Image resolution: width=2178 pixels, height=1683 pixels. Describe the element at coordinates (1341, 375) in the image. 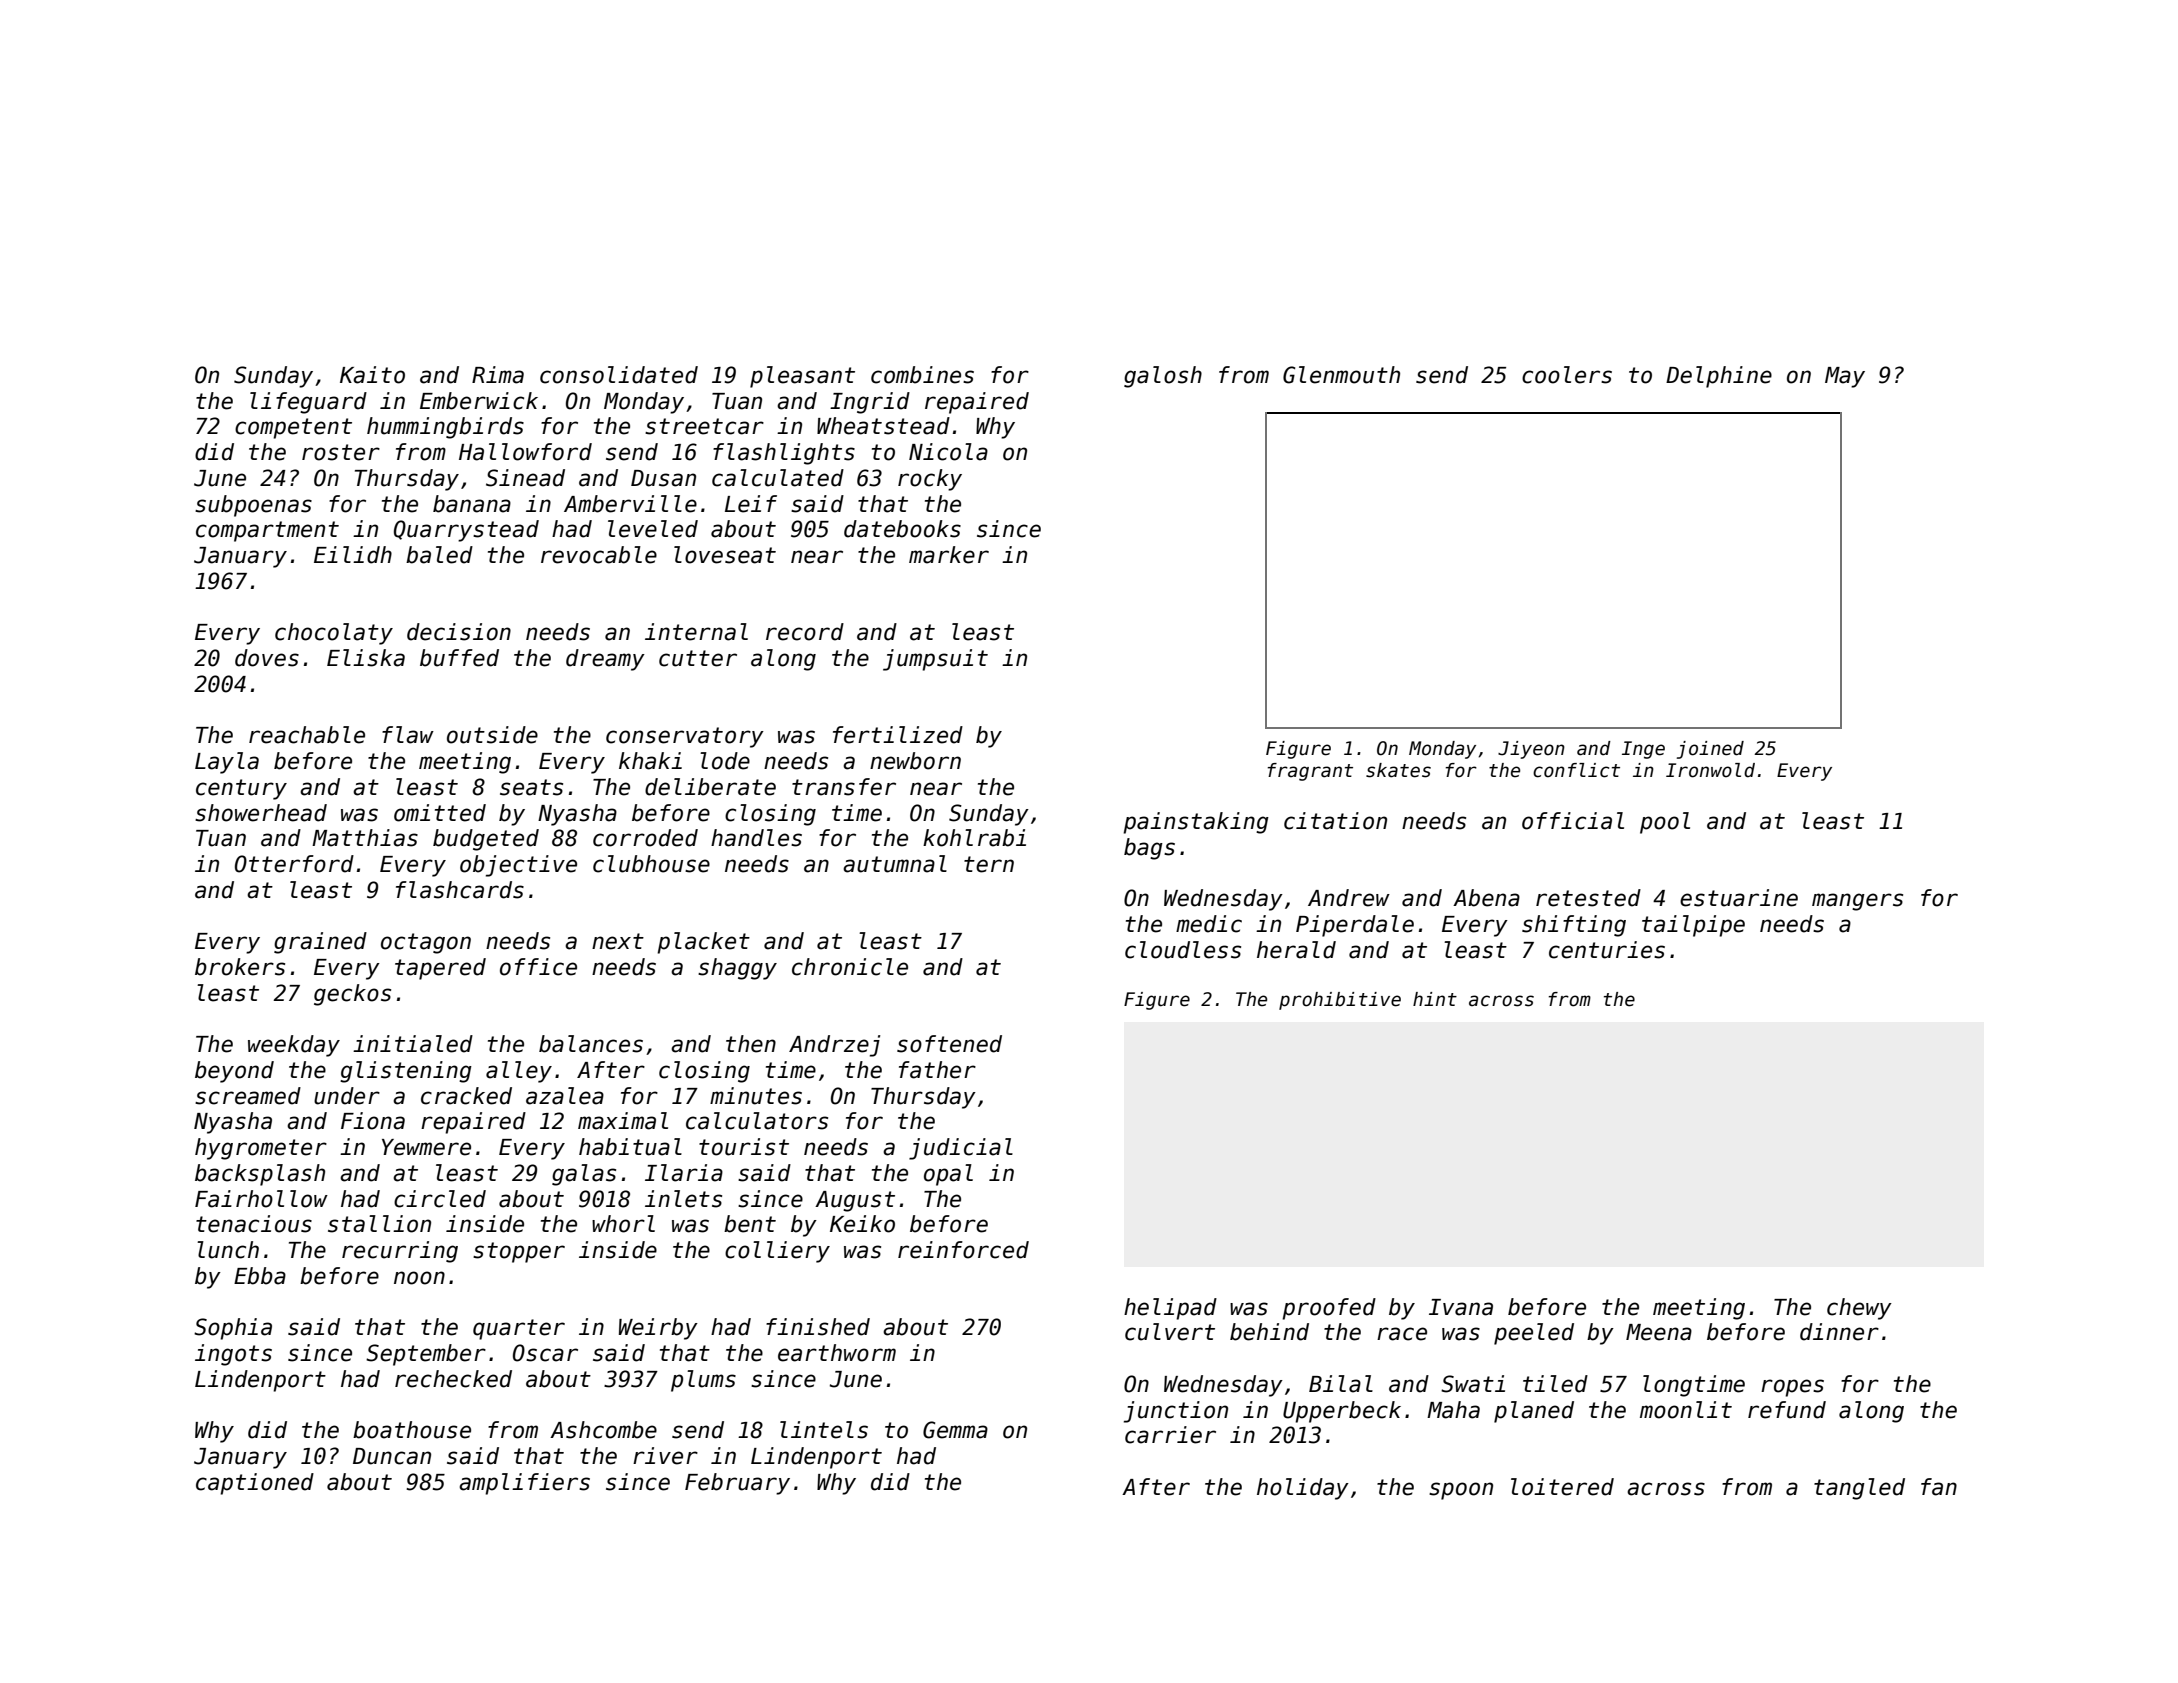

I see `Glenmouth` at that location.
